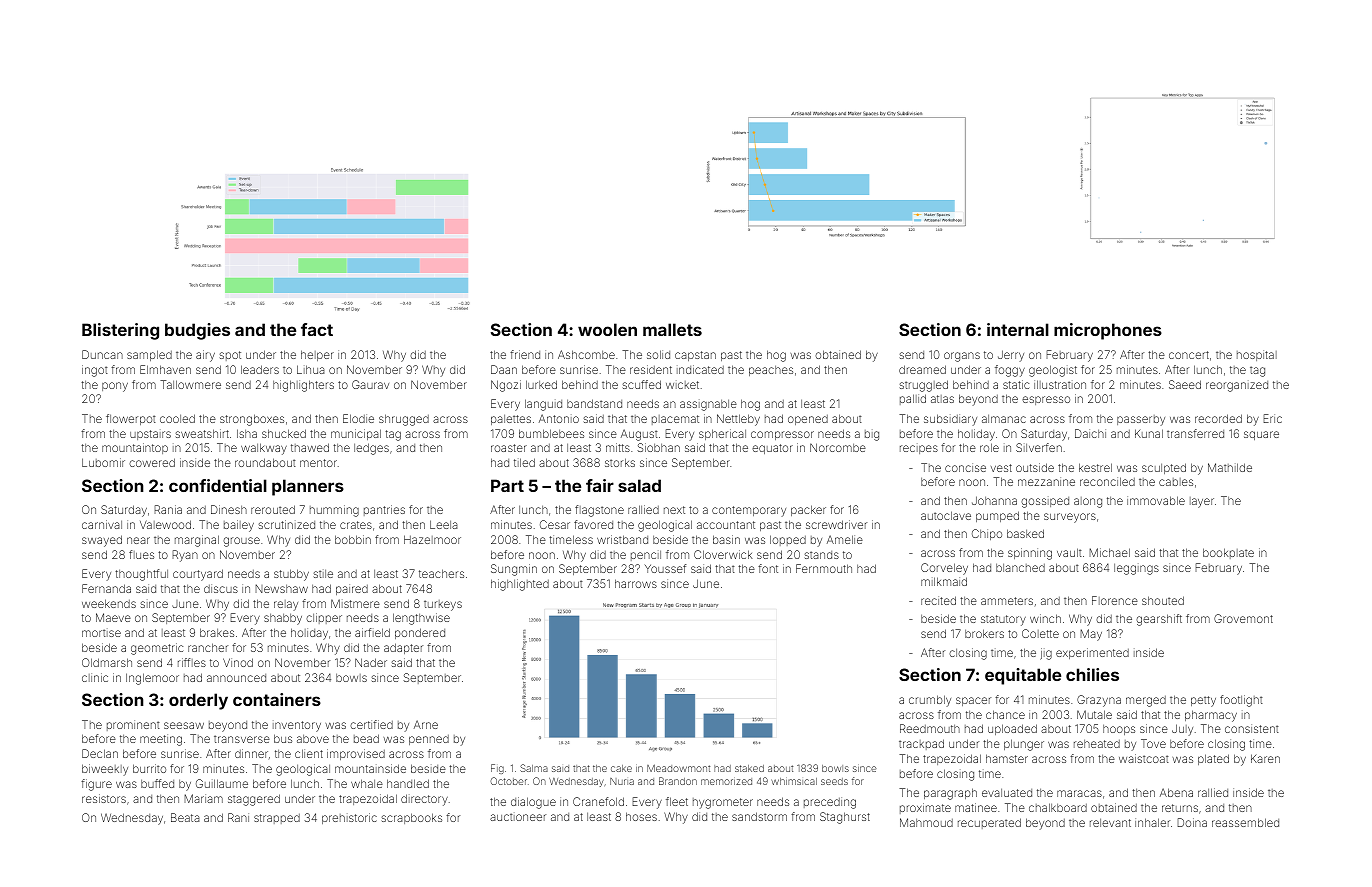 The height and width of the screenshot is (887, 1372). I want to click on Oldmarsh, so click(107, 662).
